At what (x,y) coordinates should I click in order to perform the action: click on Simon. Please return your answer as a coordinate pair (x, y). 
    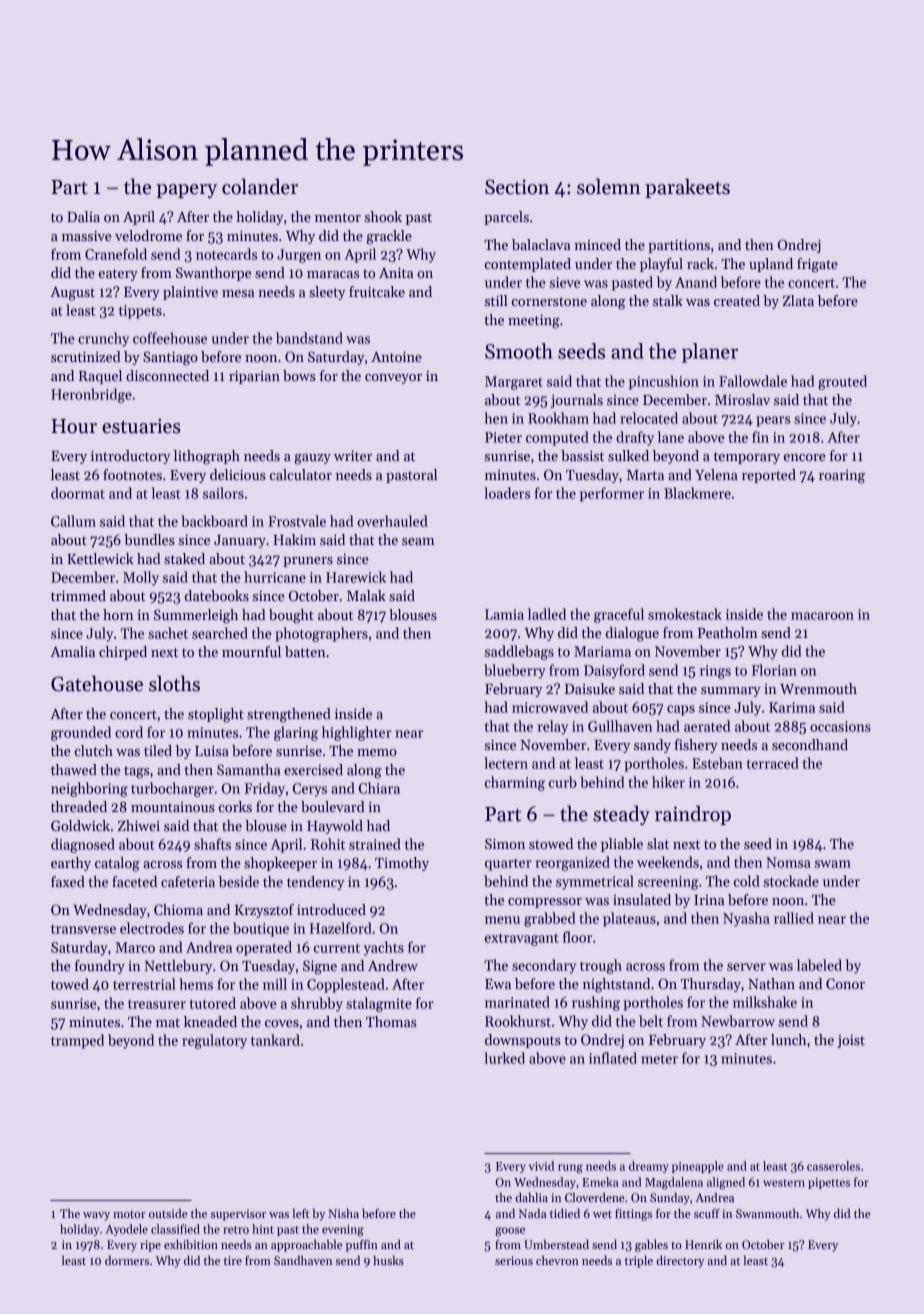
    Looking at the image, I should click on (505, 843).
